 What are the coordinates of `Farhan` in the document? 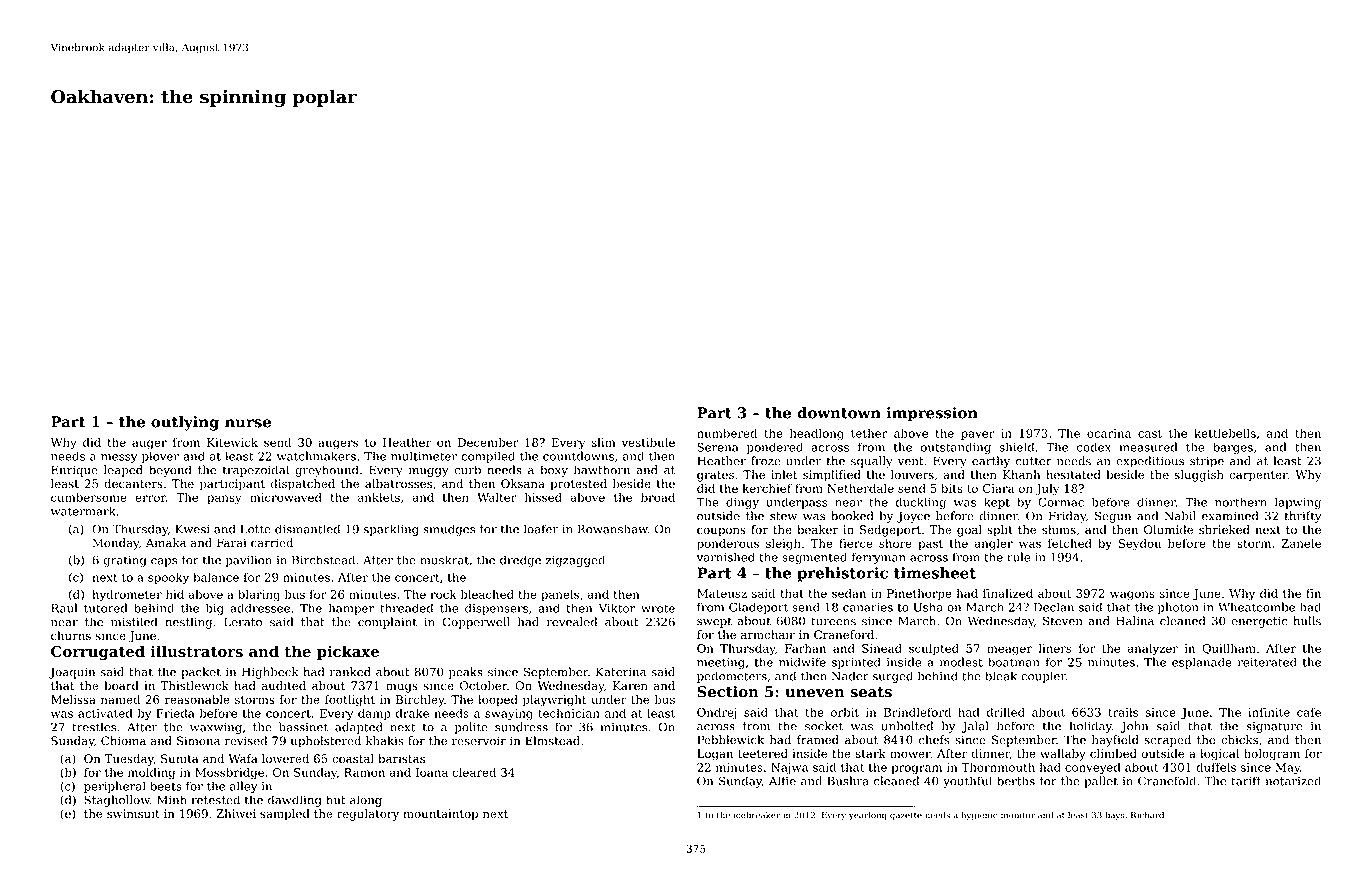 It's located at (805, 648).
